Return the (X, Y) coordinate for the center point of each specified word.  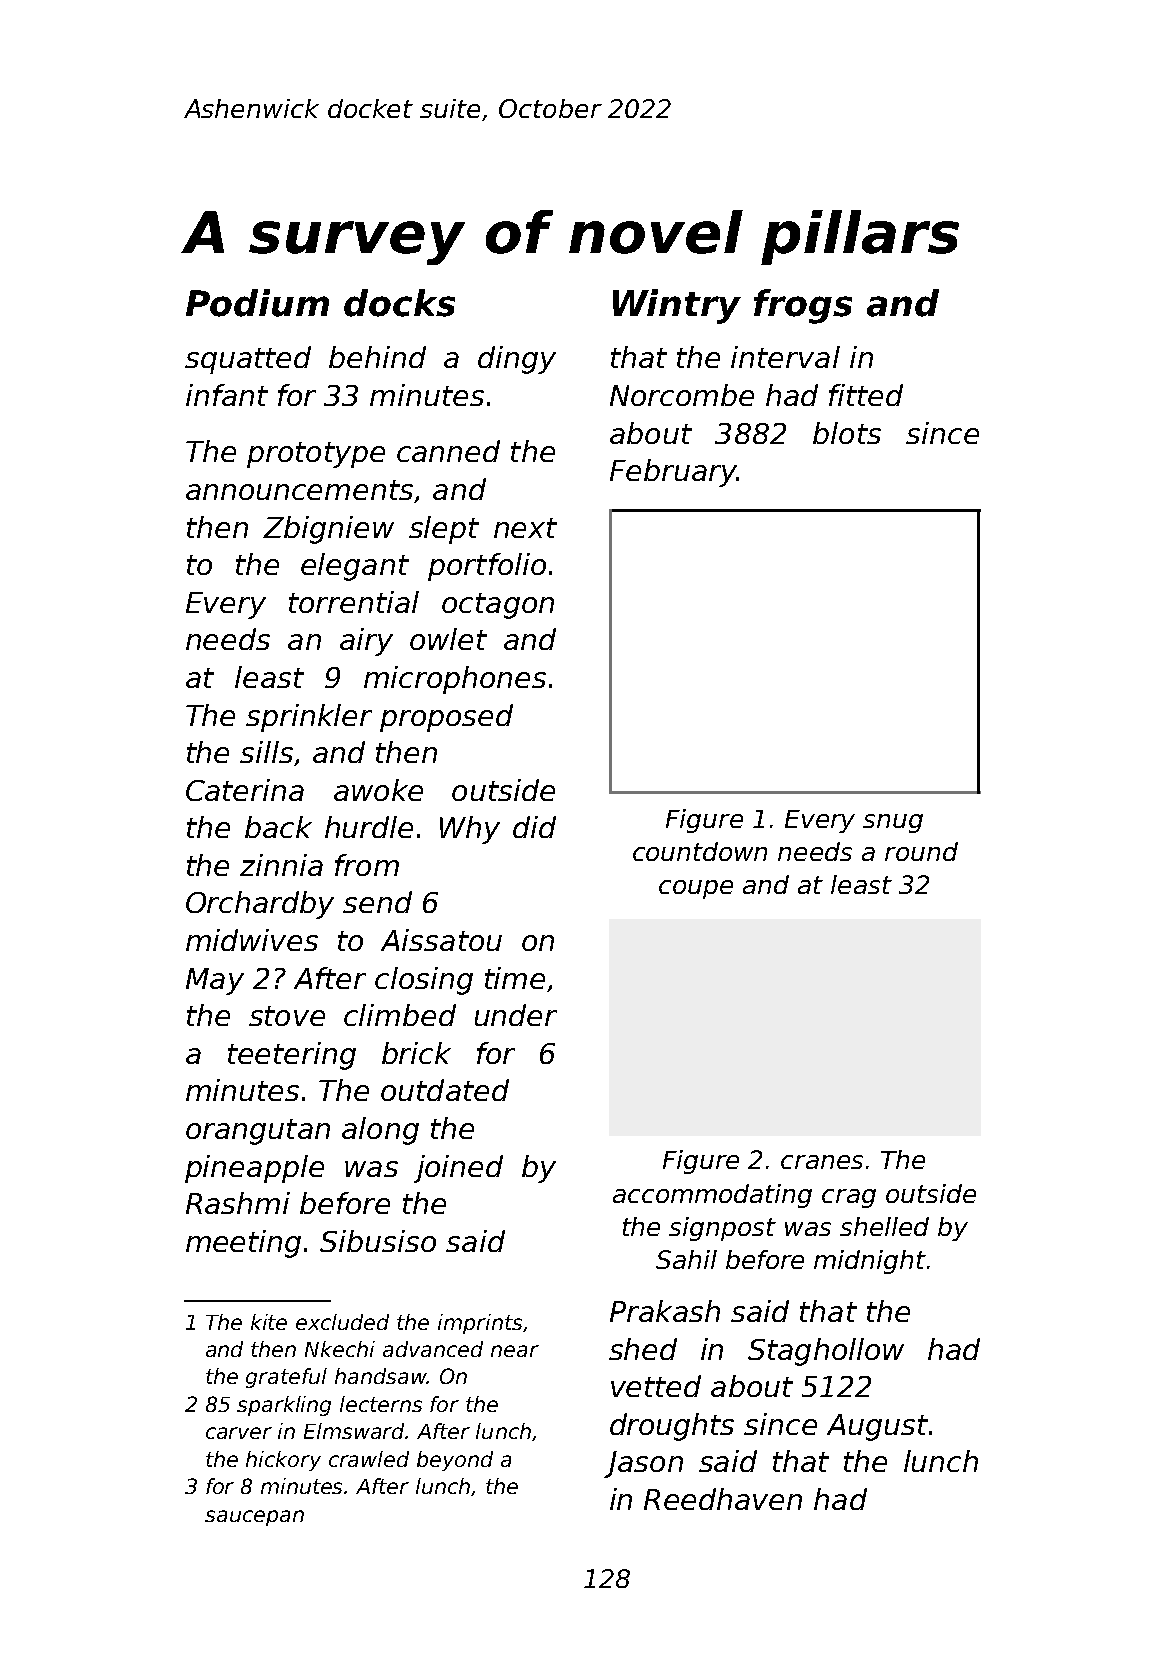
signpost (722, 1229)
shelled (884, 1226)
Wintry (677, 306)
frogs (803, 306)
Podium (257, 303)
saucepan (254, 1518)
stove (287, 1016)
